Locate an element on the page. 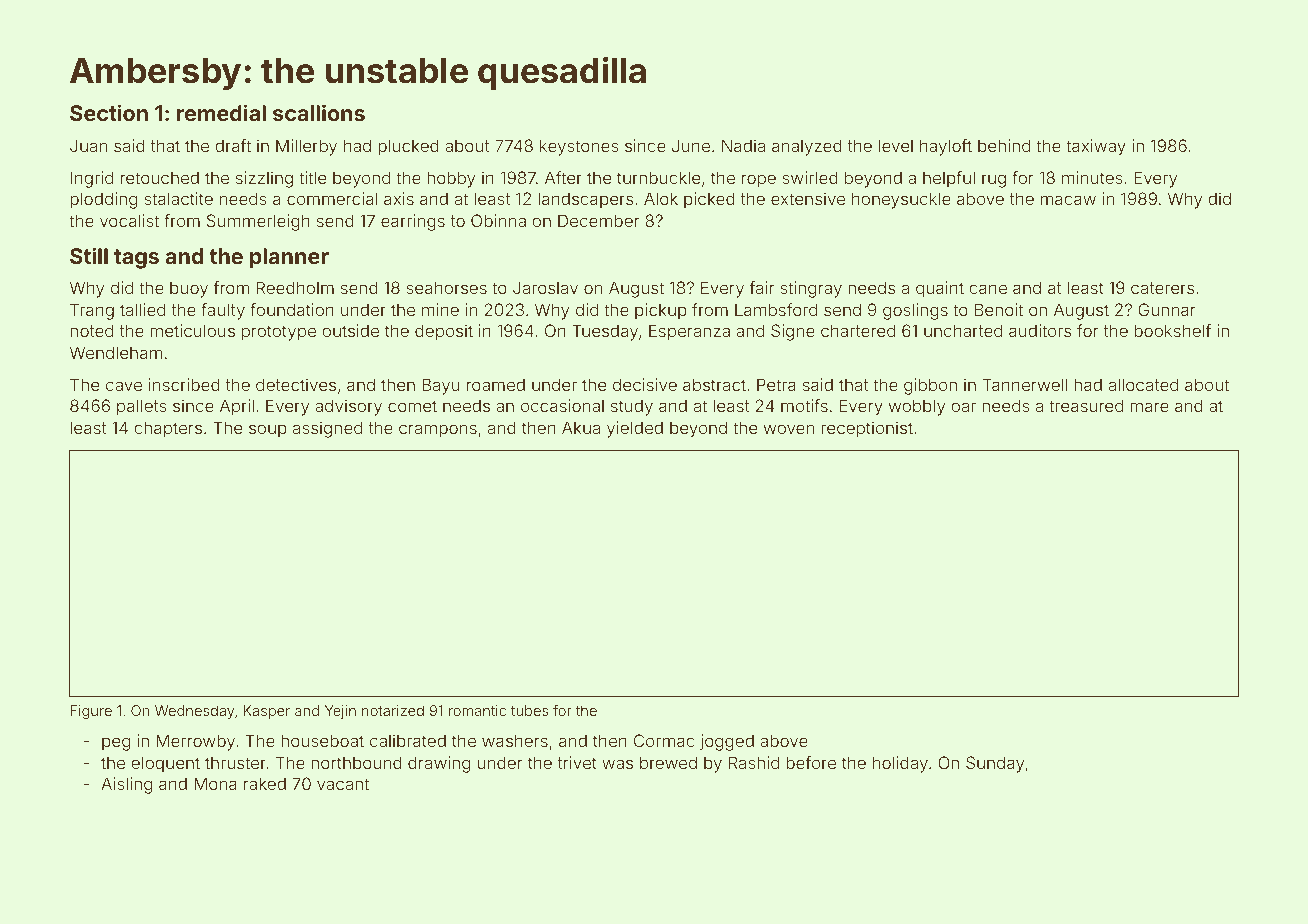  Akua is located at coordinates (581, 427).
